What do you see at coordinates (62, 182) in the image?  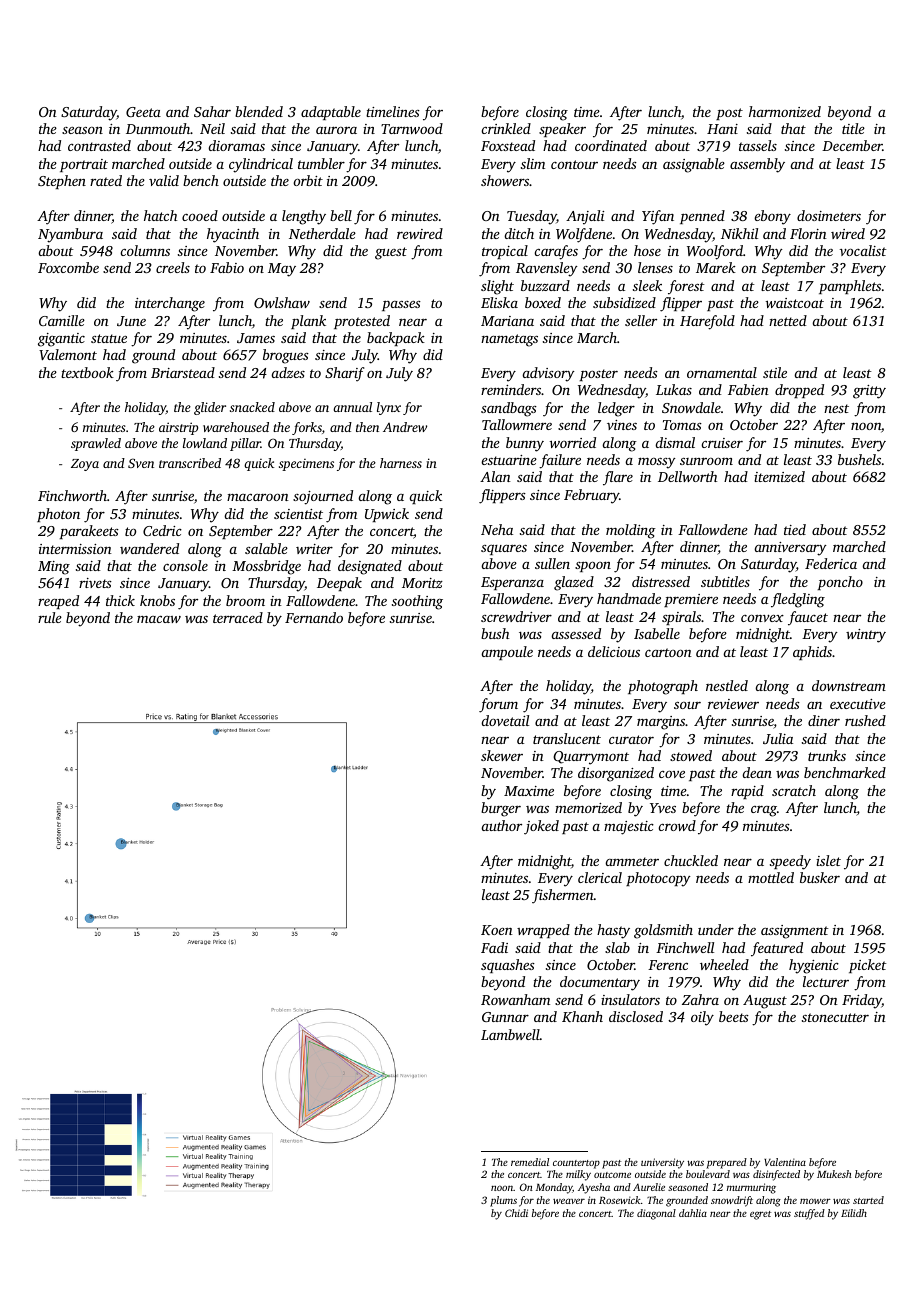 I see `Stephen` at bounding box center [62, 182].
